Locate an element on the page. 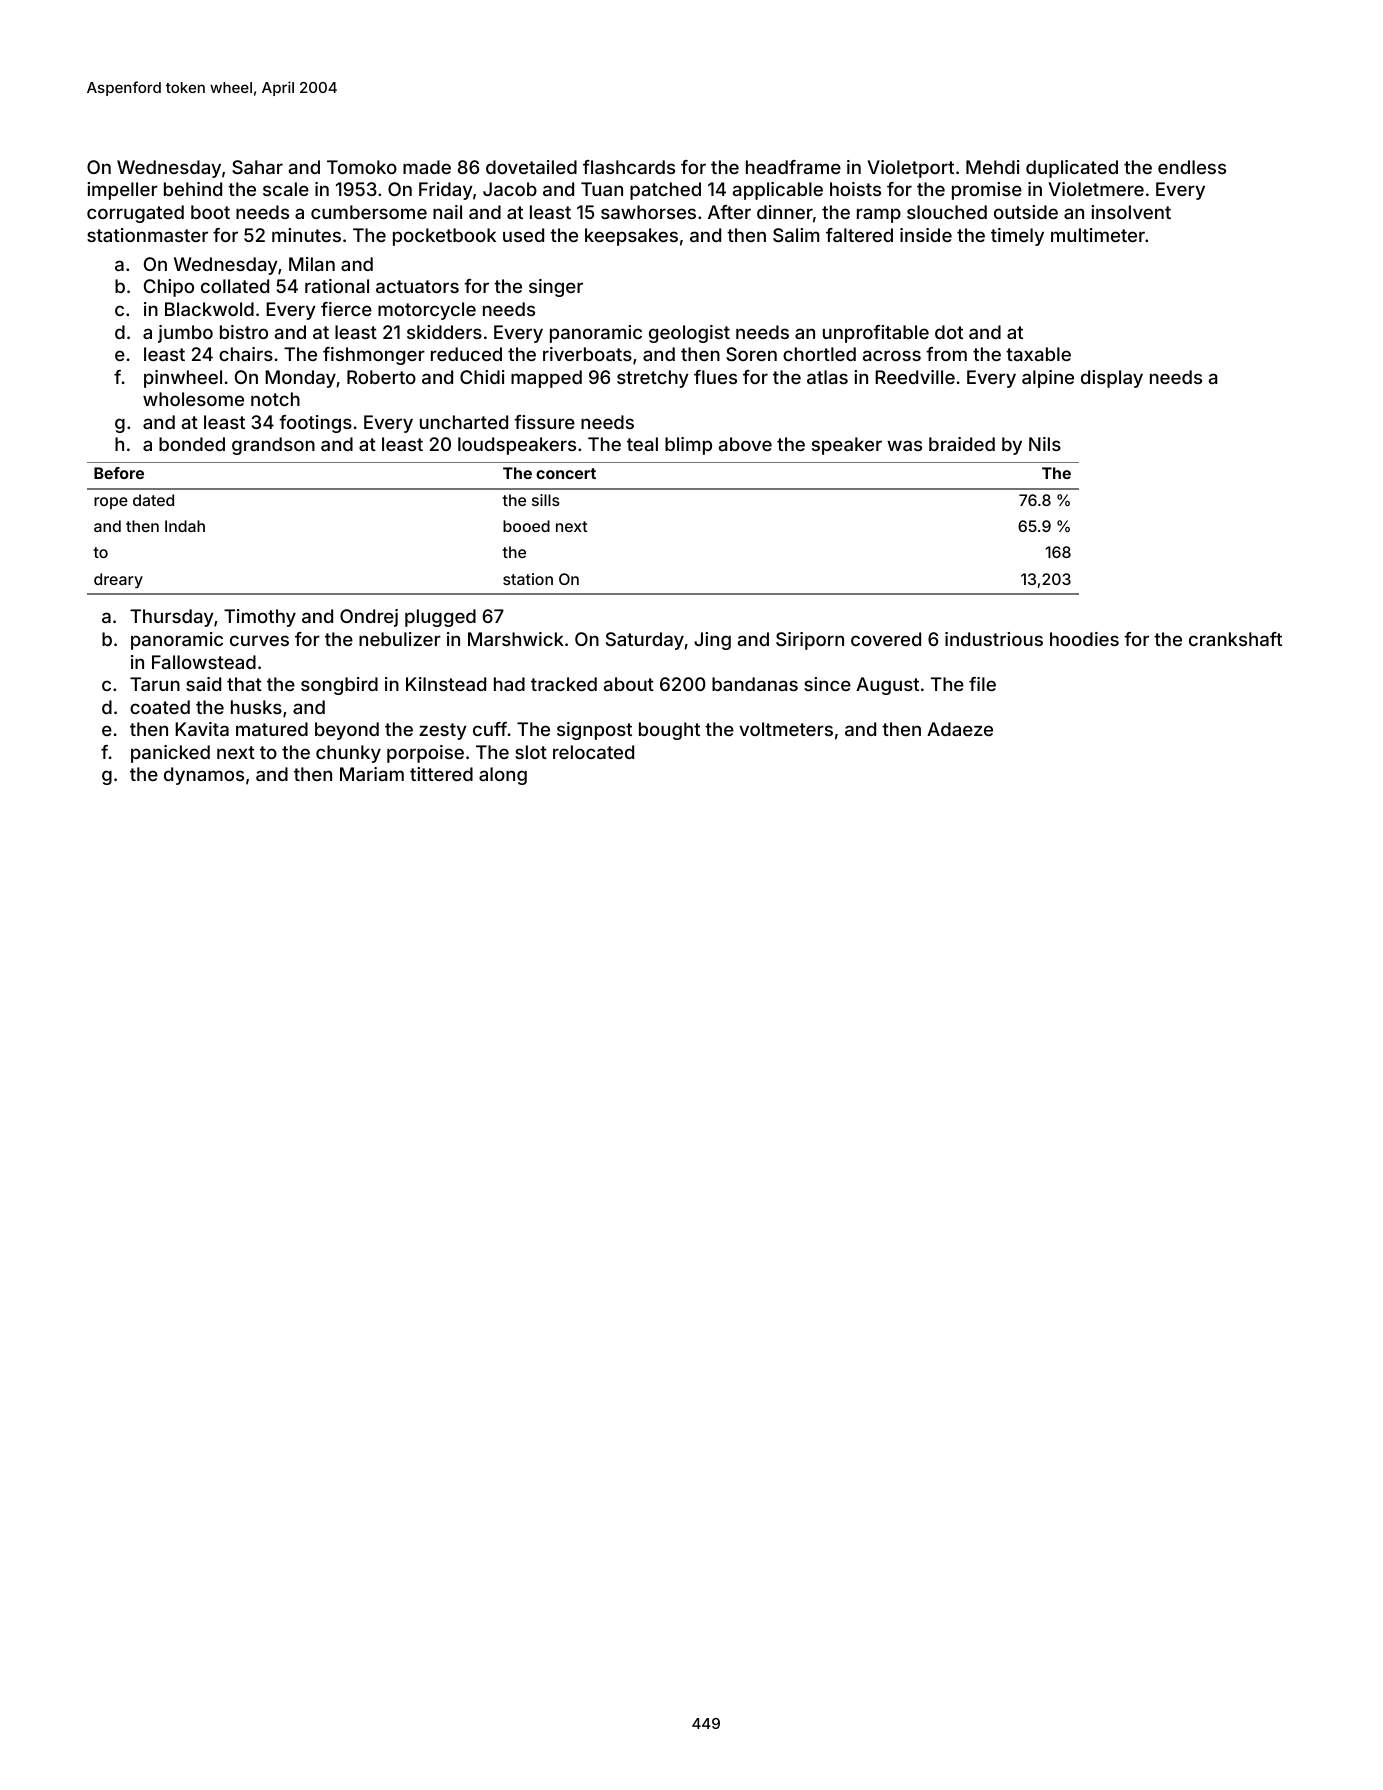  rope is located at coordinates (111, 503).
